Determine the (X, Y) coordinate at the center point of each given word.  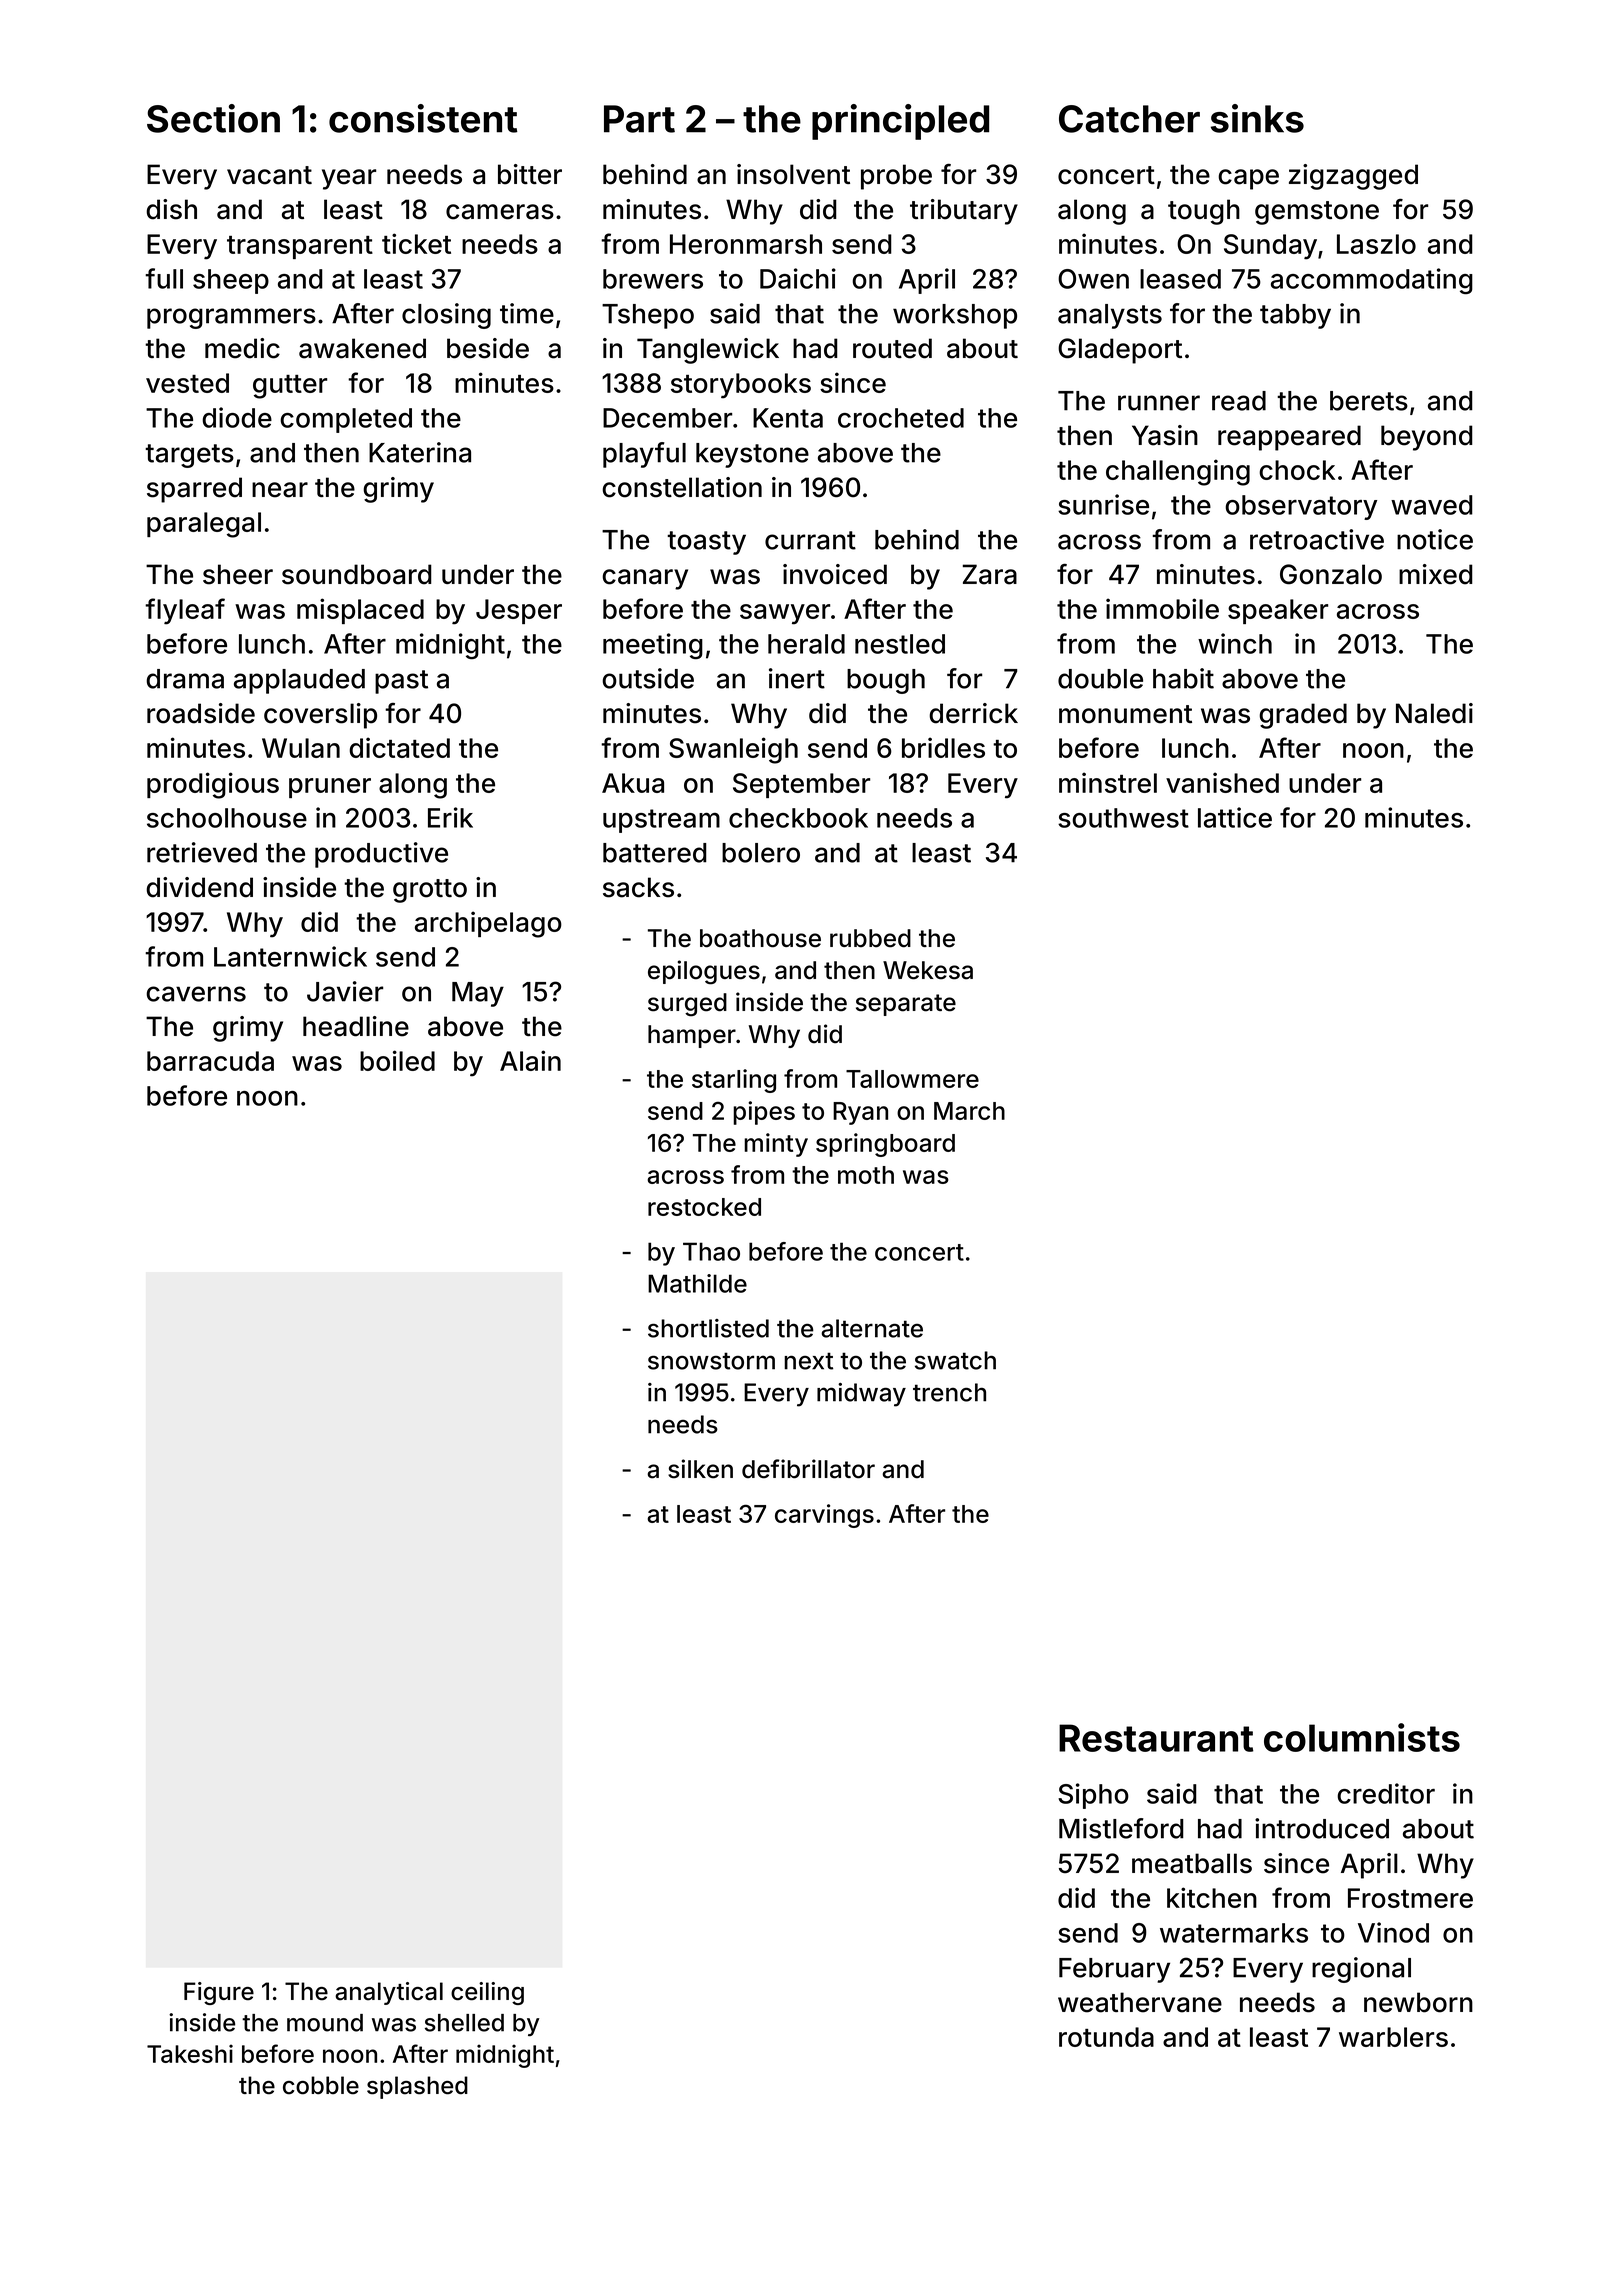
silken (700, 1469)
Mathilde (697, 1283)
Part (639, 119)
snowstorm (711, 1361)
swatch (955, 1360)
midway (861, 1395)
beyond (1427, 438)
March (969, 1111)
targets (189, 456)
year (349, 179)
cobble (321, 2085)
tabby (1295, 316)
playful (644, 455)
